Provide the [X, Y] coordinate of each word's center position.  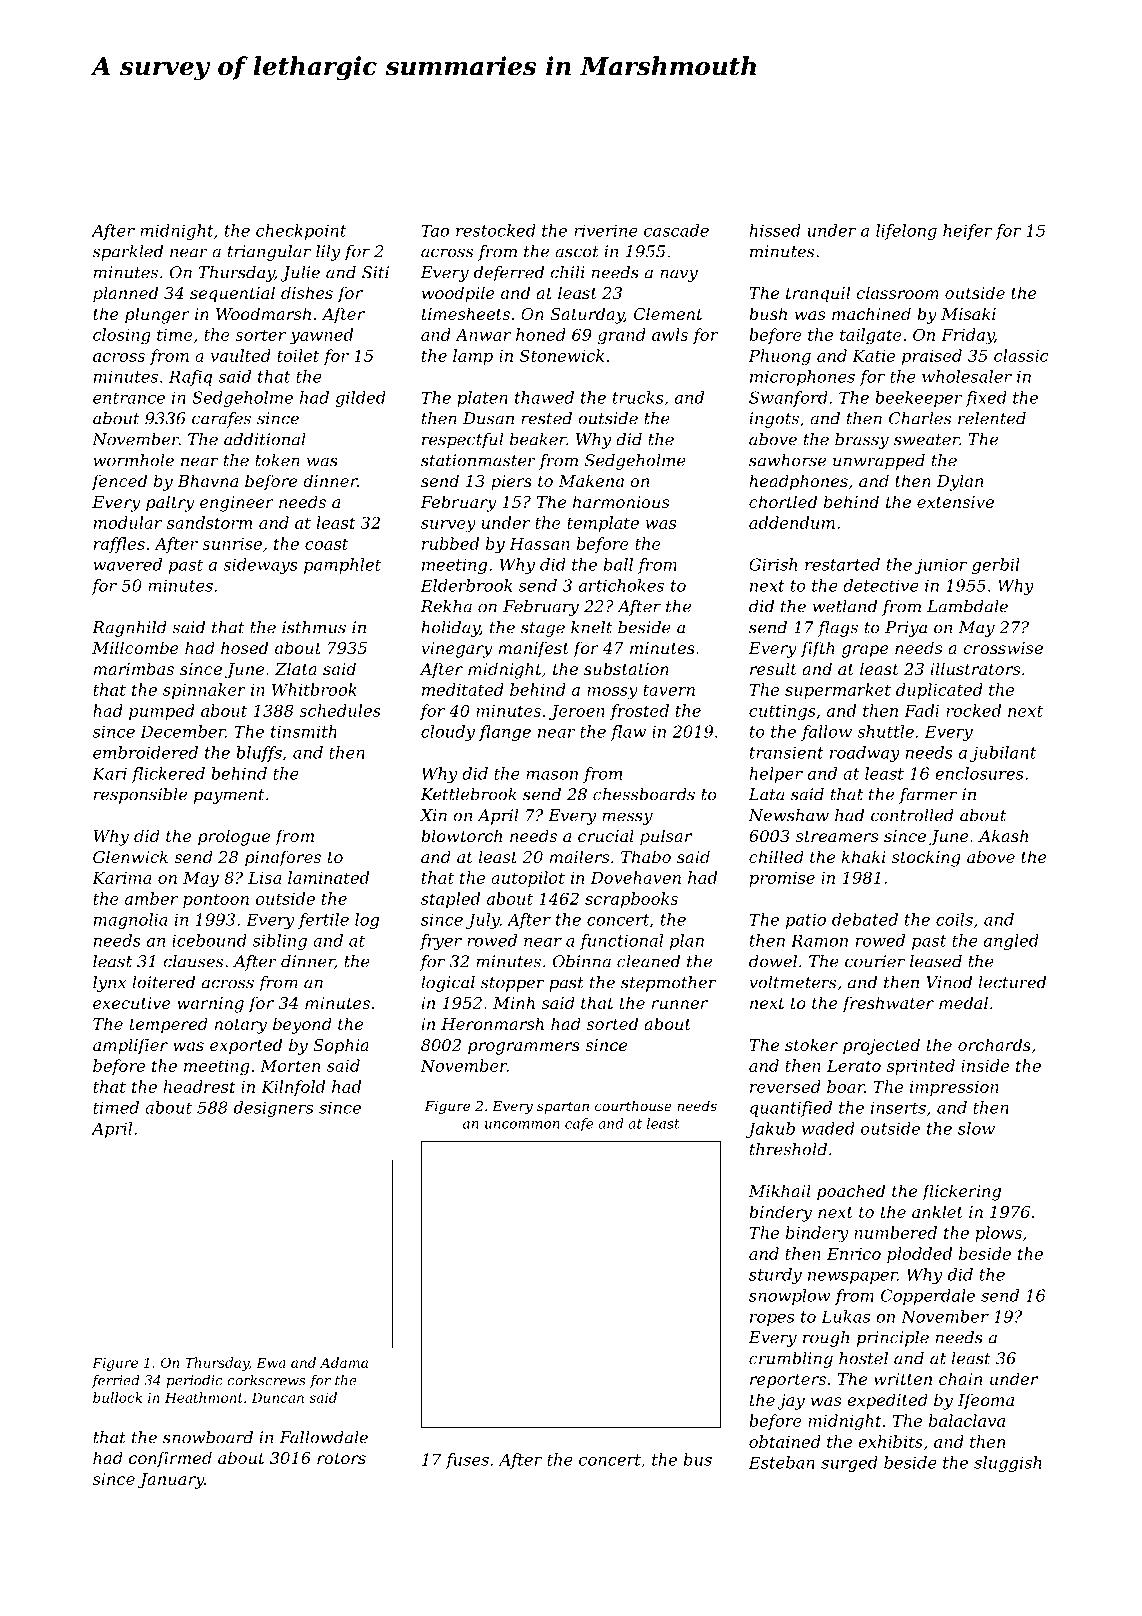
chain [960, 1378]
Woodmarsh [263, 313]
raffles [119, 545]
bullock [117, 1397]
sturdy [775, 1276]
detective [881, 585]
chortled [783, 501]
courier [875, 961]
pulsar [666, 837]
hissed [775, 230]
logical [448, 984]
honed [541, 334]
